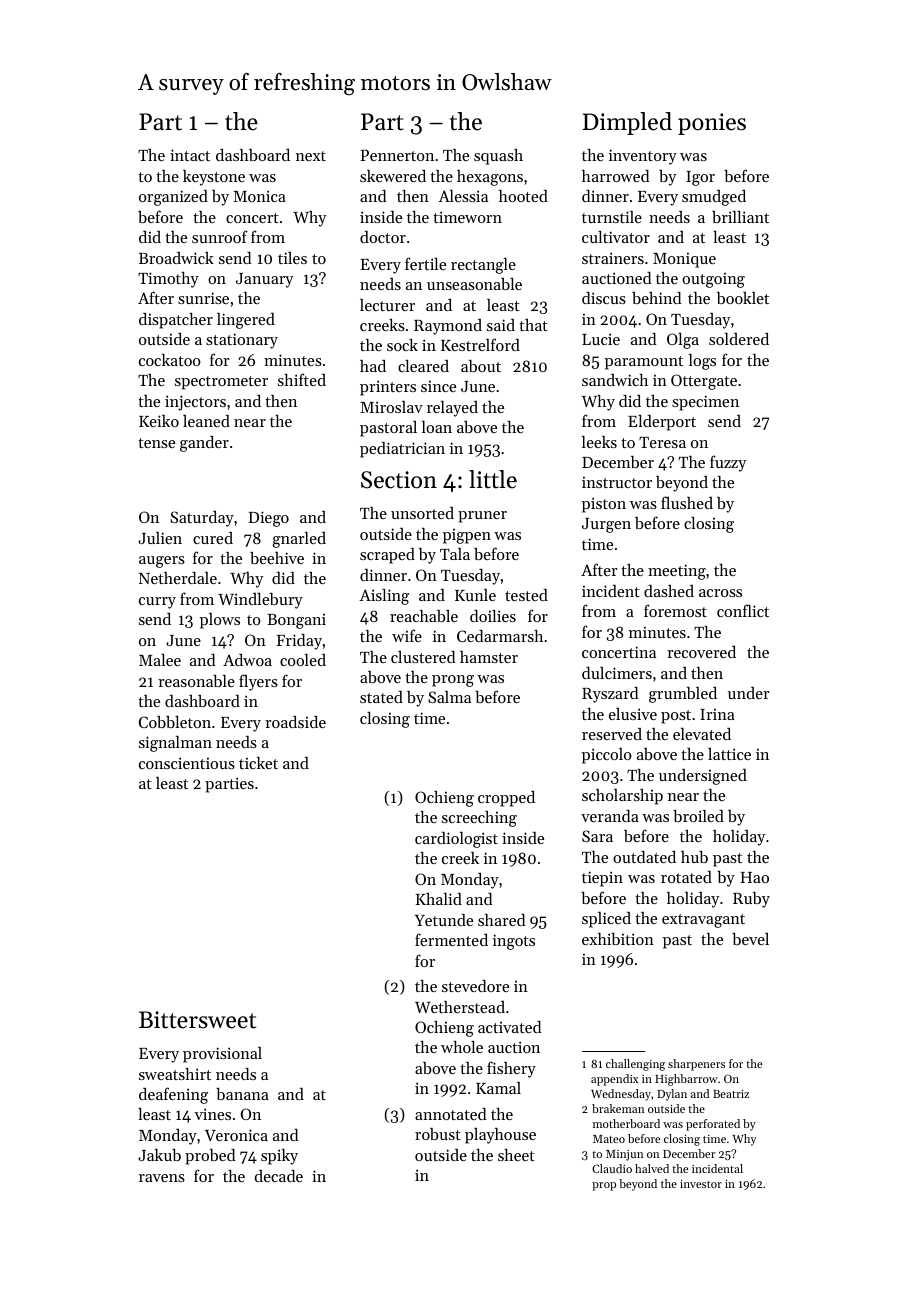 The width and height of the screenshot is (908, 1316). What do you see at coordinates (278, 1176) in the screenshot?
I see `decade` at bounding box center [278, 1176].
